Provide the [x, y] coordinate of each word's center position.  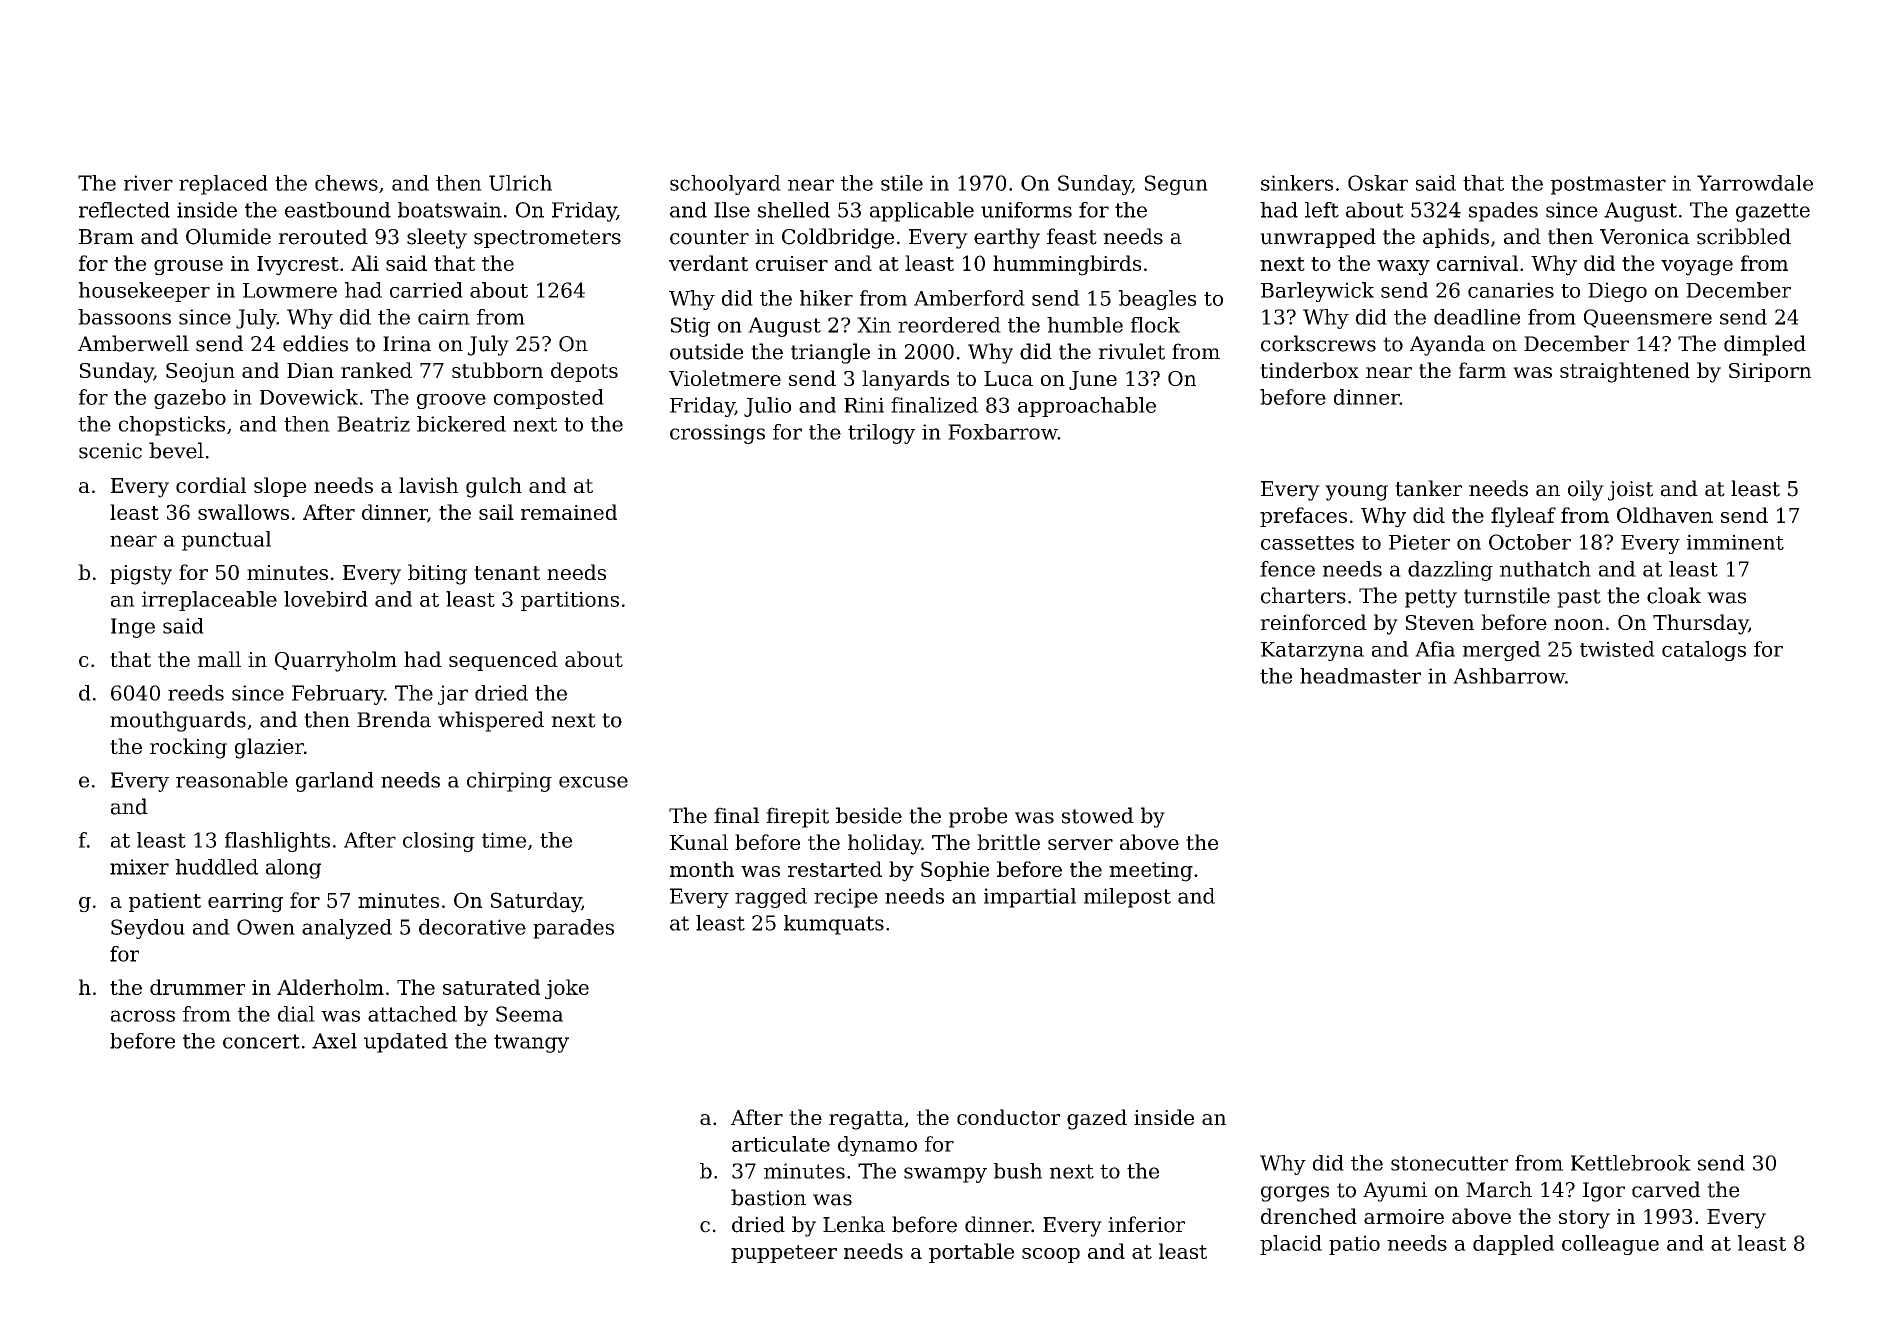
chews [346, 183]
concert [261, 1041]
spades [1503, 212]
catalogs [1704, 651]
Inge [133, 628]
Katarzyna [1312, 651]
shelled [794, 210]
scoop [1051, 1255]
